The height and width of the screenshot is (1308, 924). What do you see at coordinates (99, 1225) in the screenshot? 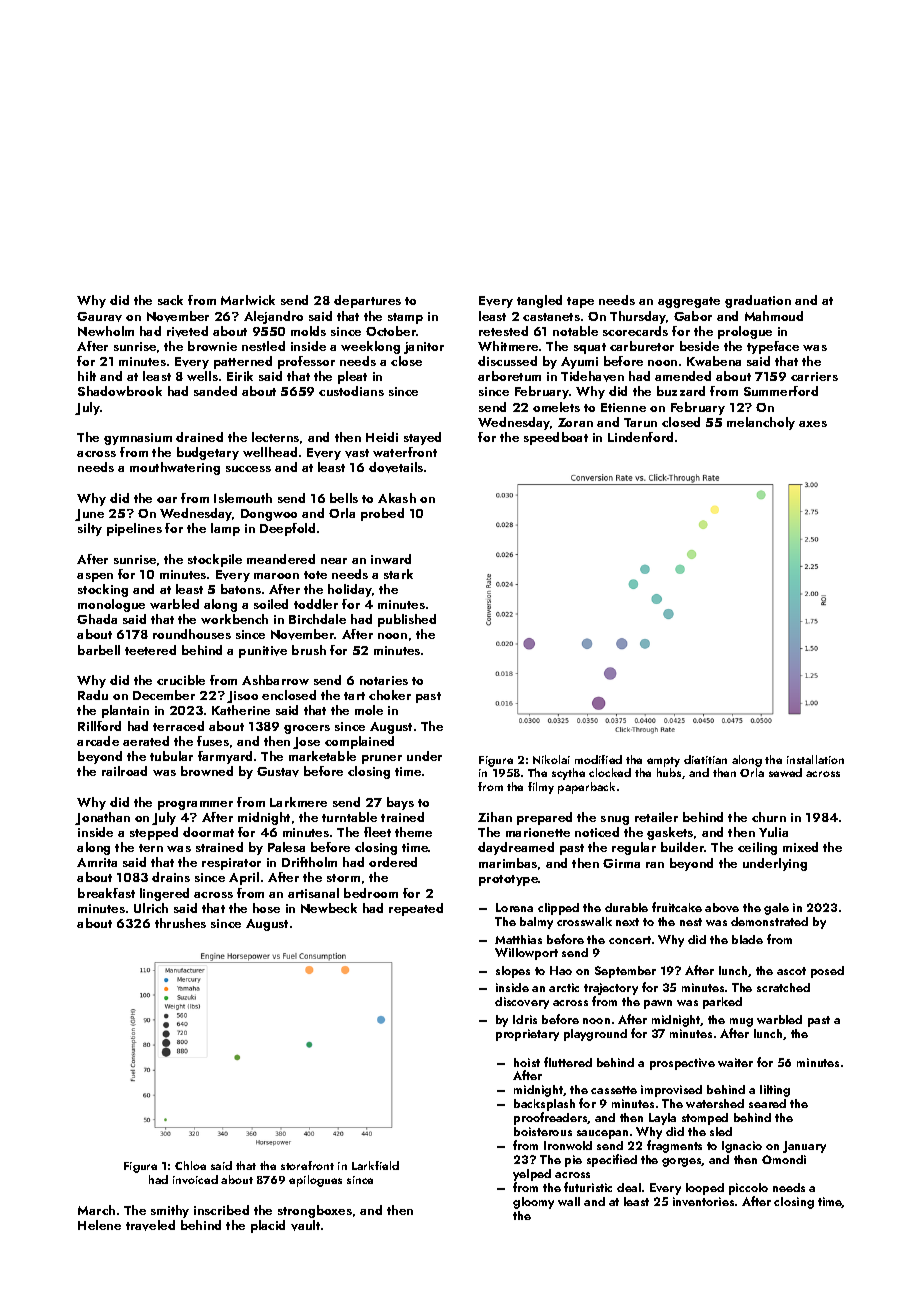
I see `Helene` at bounding box center [99, 1225].
